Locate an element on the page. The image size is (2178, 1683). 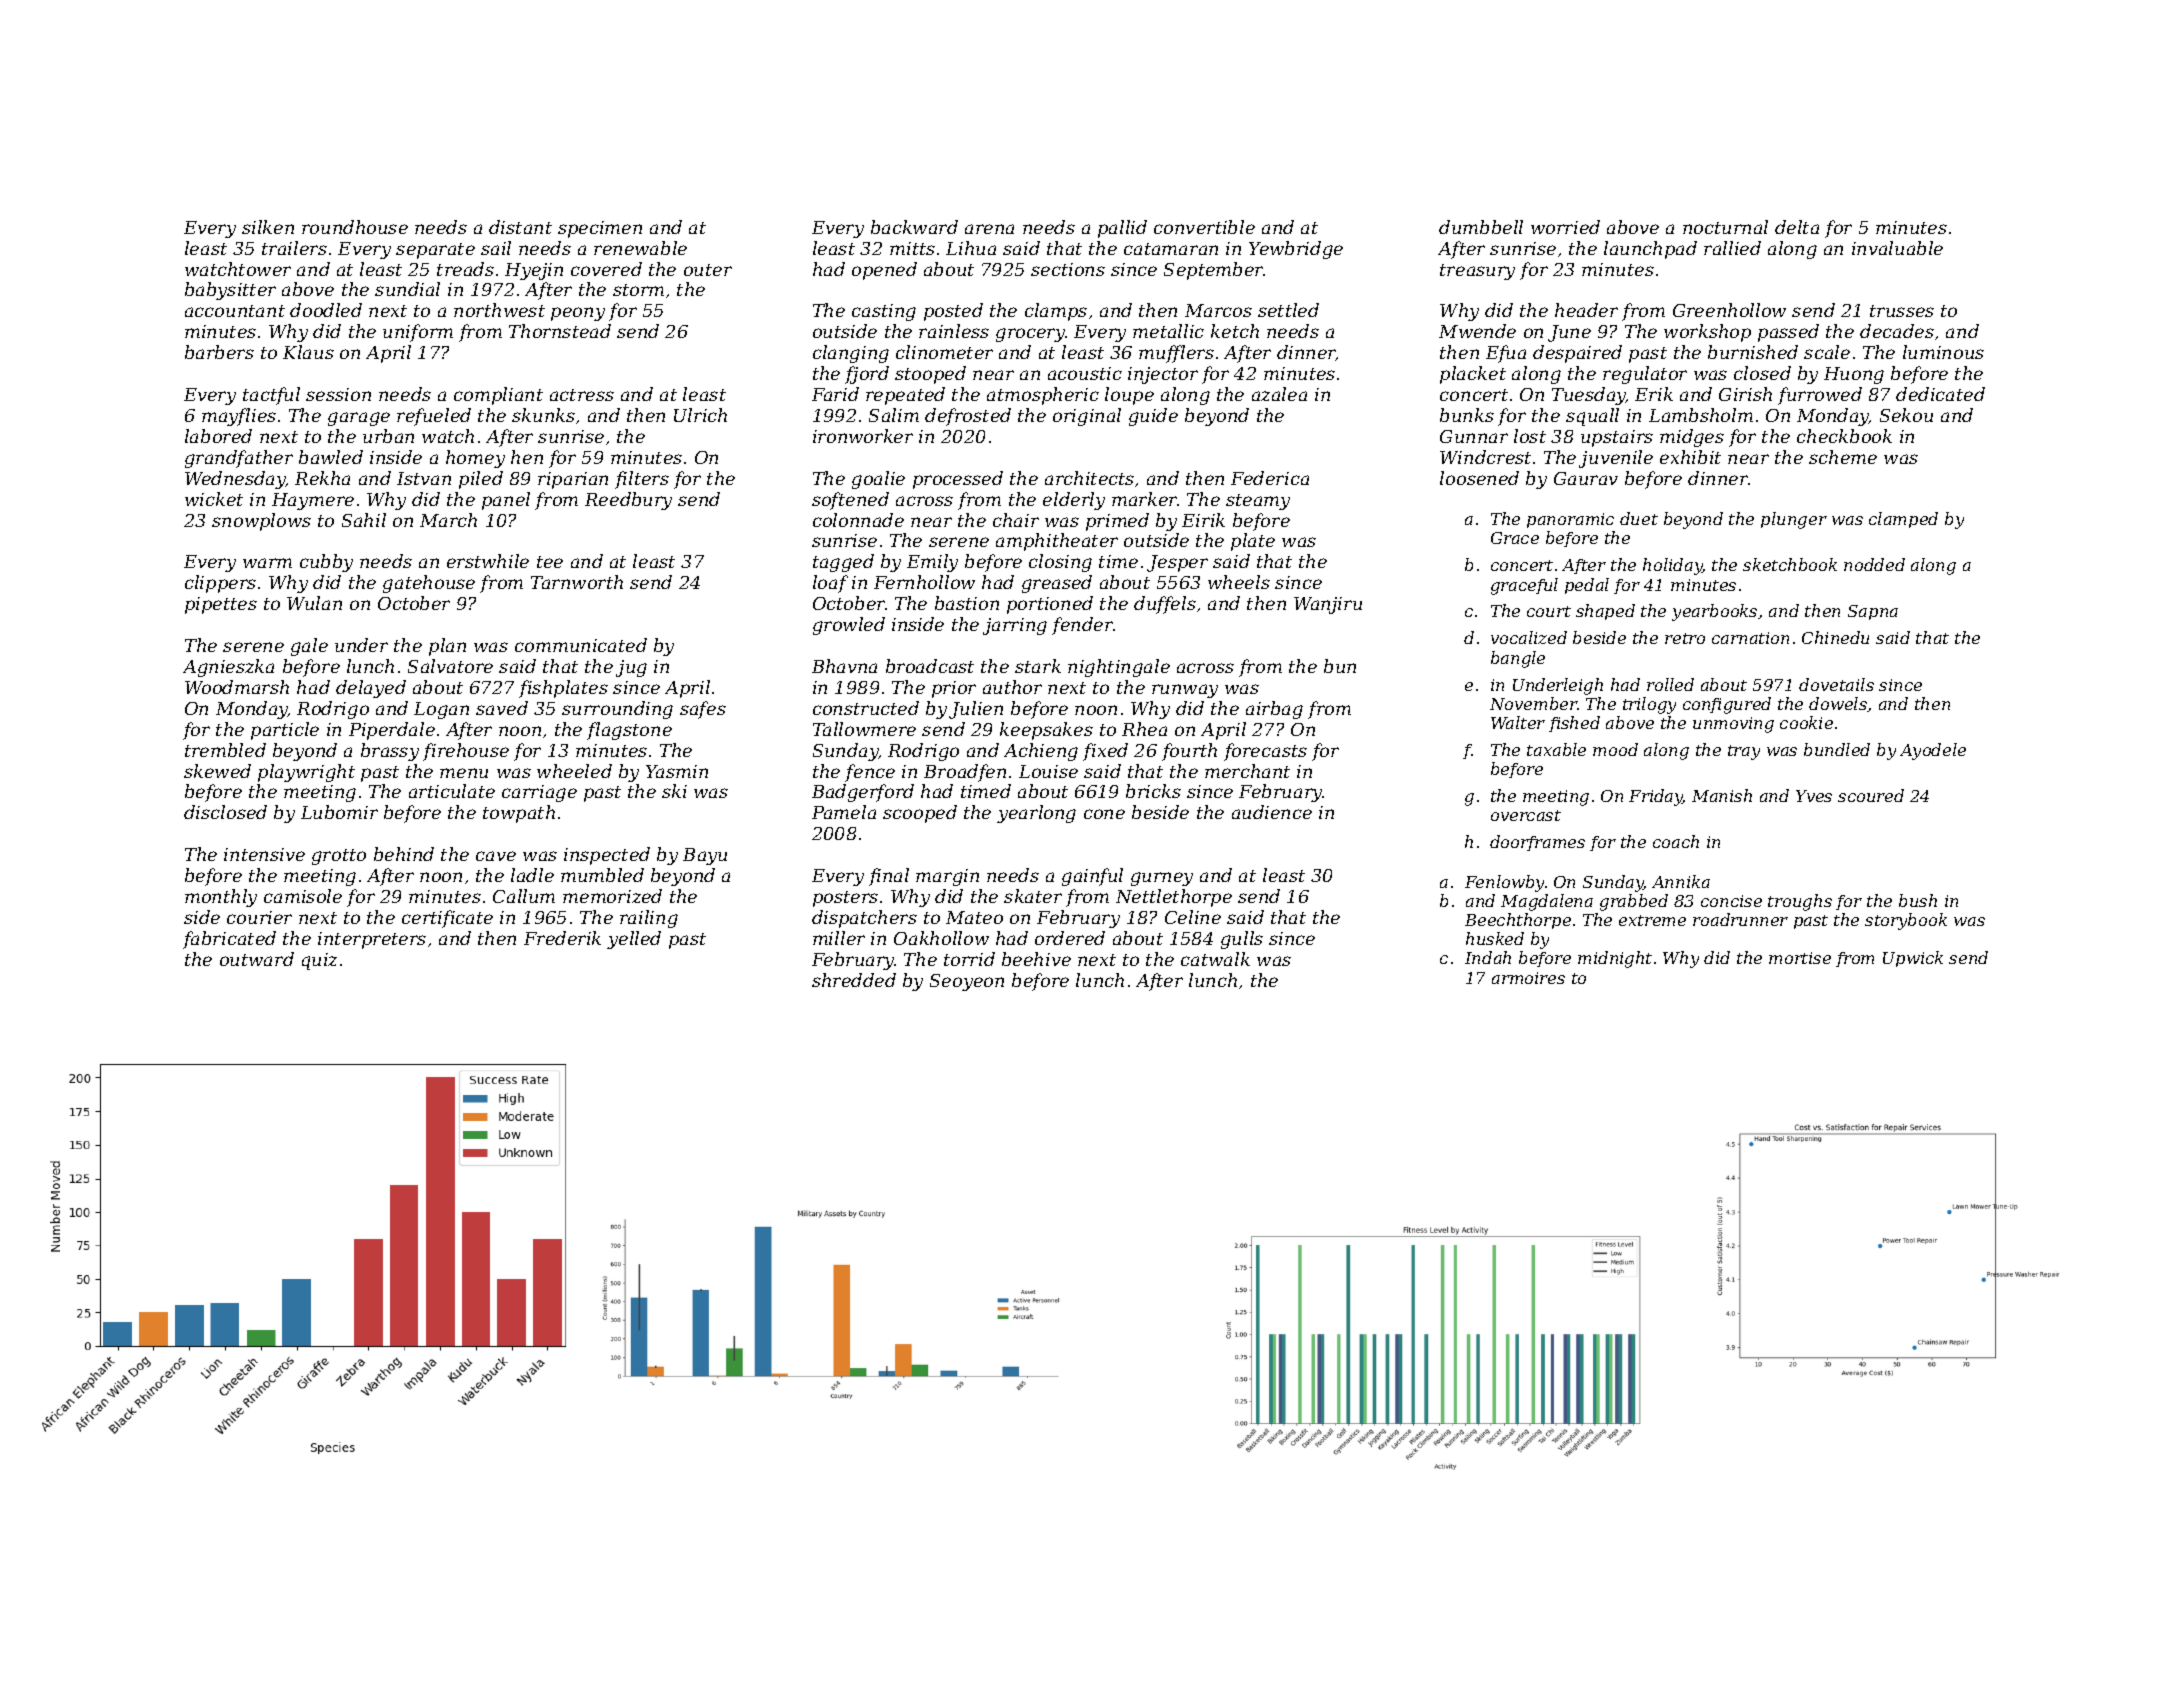
wicket is located at coordinates (214, 499).
